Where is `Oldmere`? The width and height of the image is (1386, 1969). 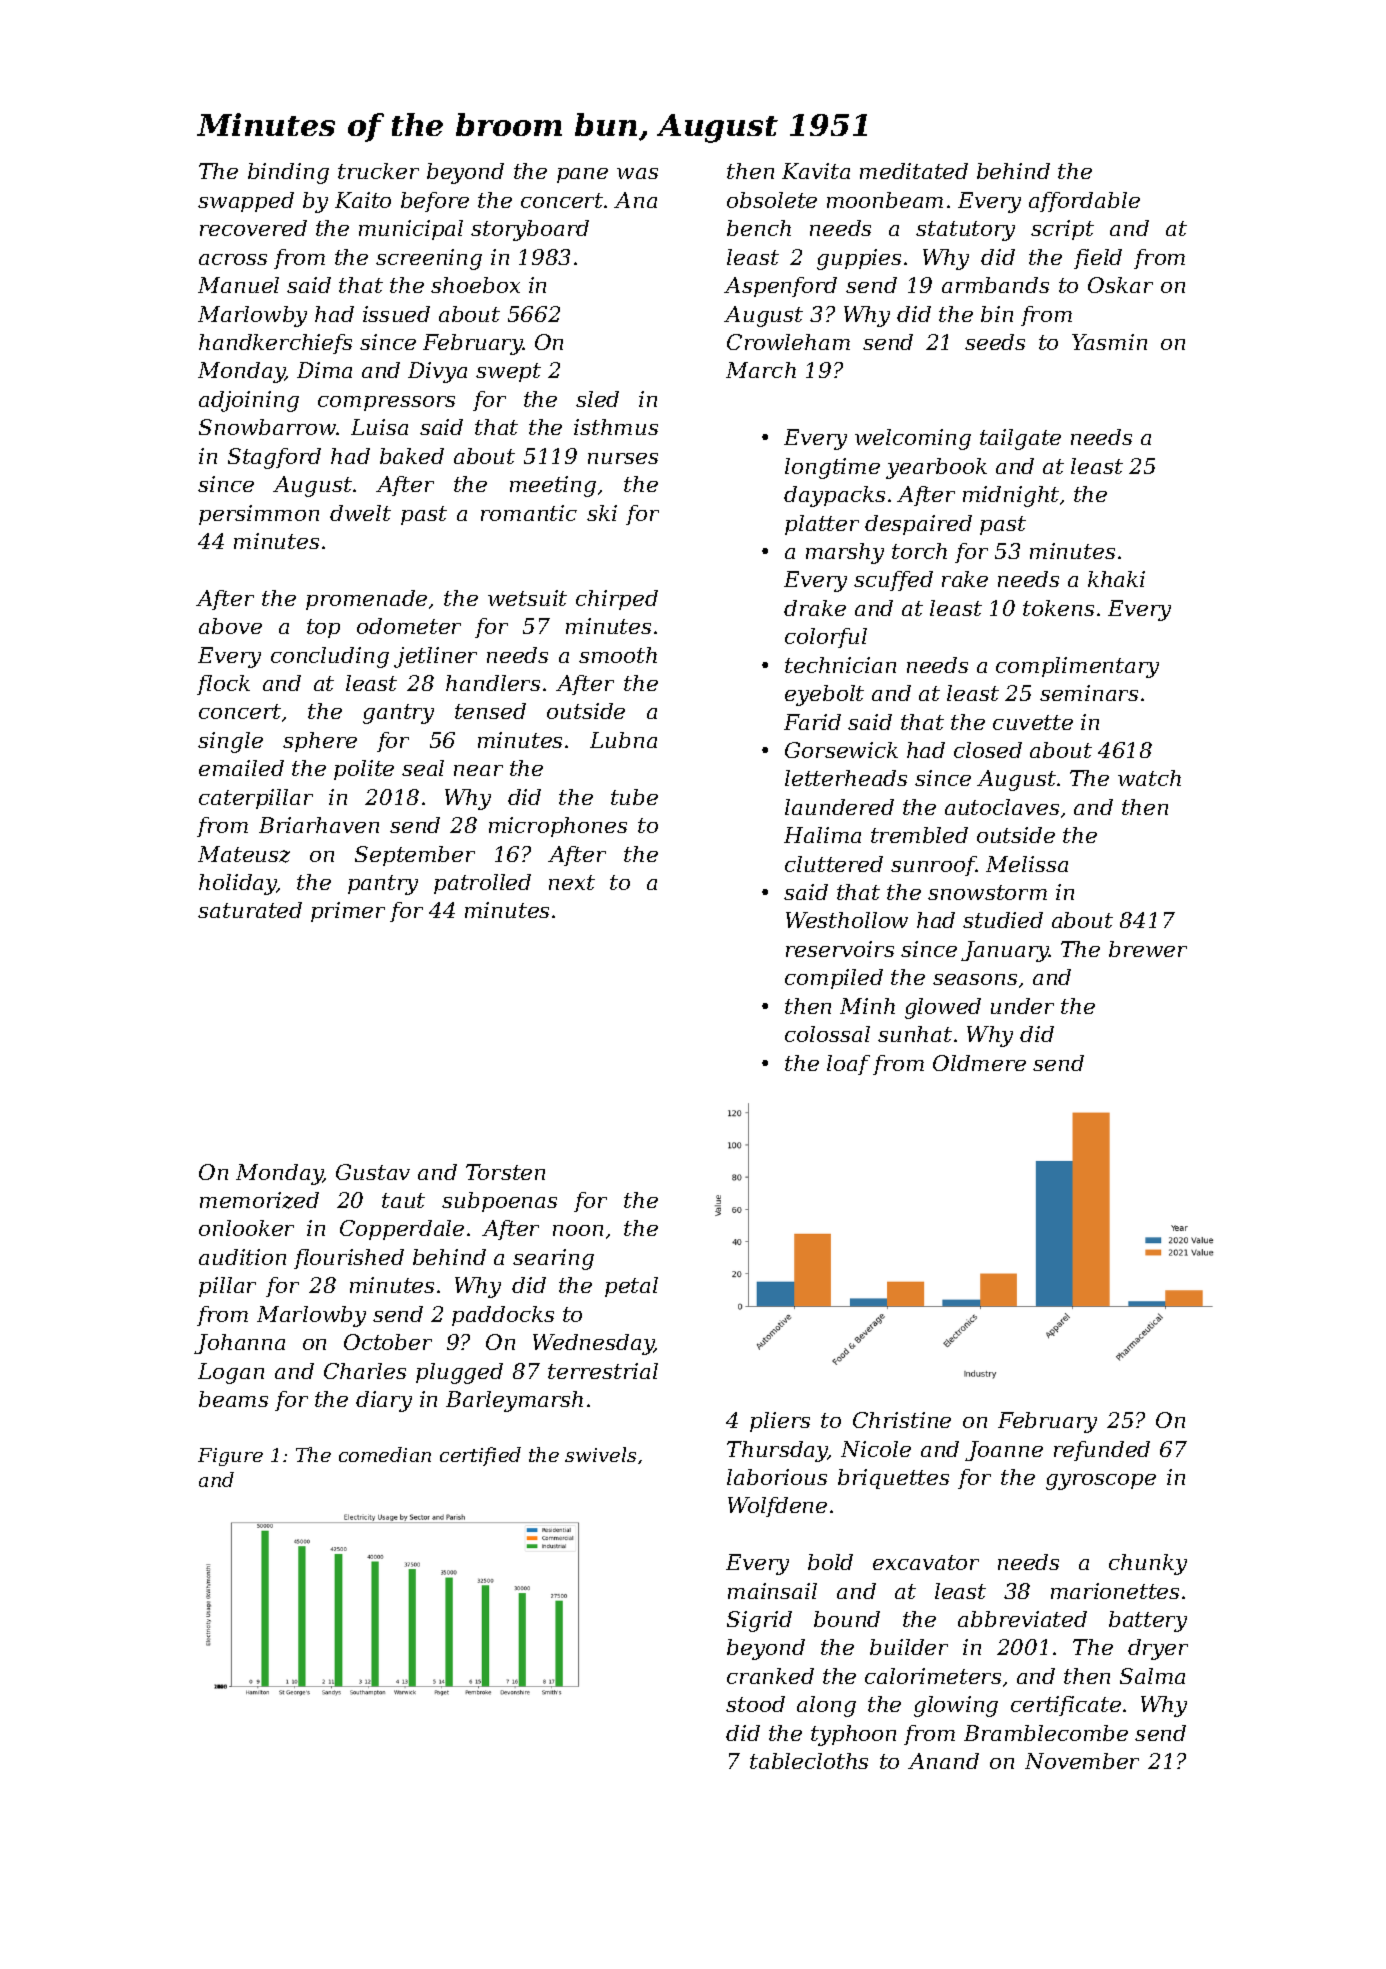
Oldmere is located at coordinates (979, 1063).
